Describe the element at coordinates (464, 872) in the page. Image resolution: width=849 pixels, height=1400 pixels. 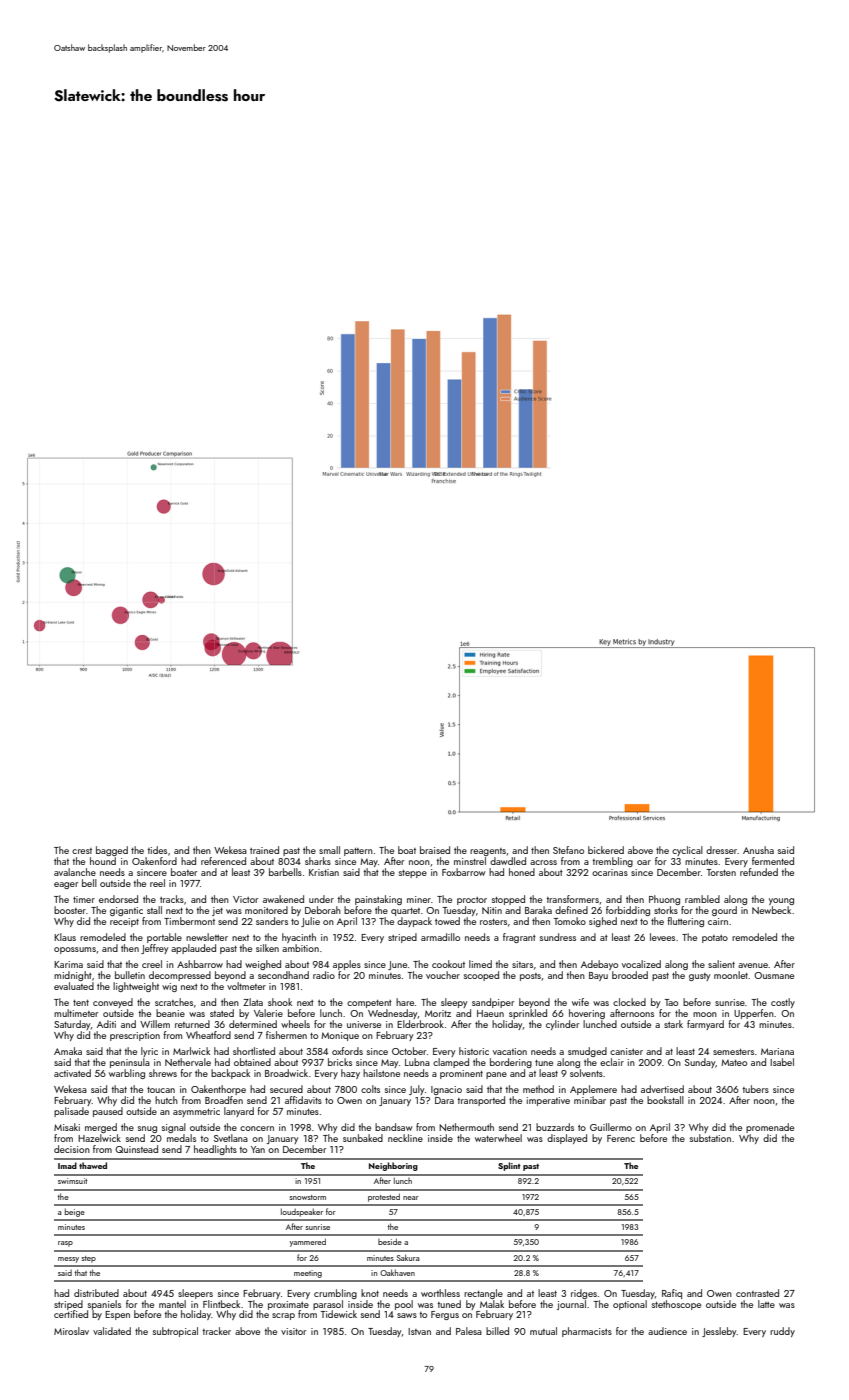
I see `Foxbarrow` at that location.
